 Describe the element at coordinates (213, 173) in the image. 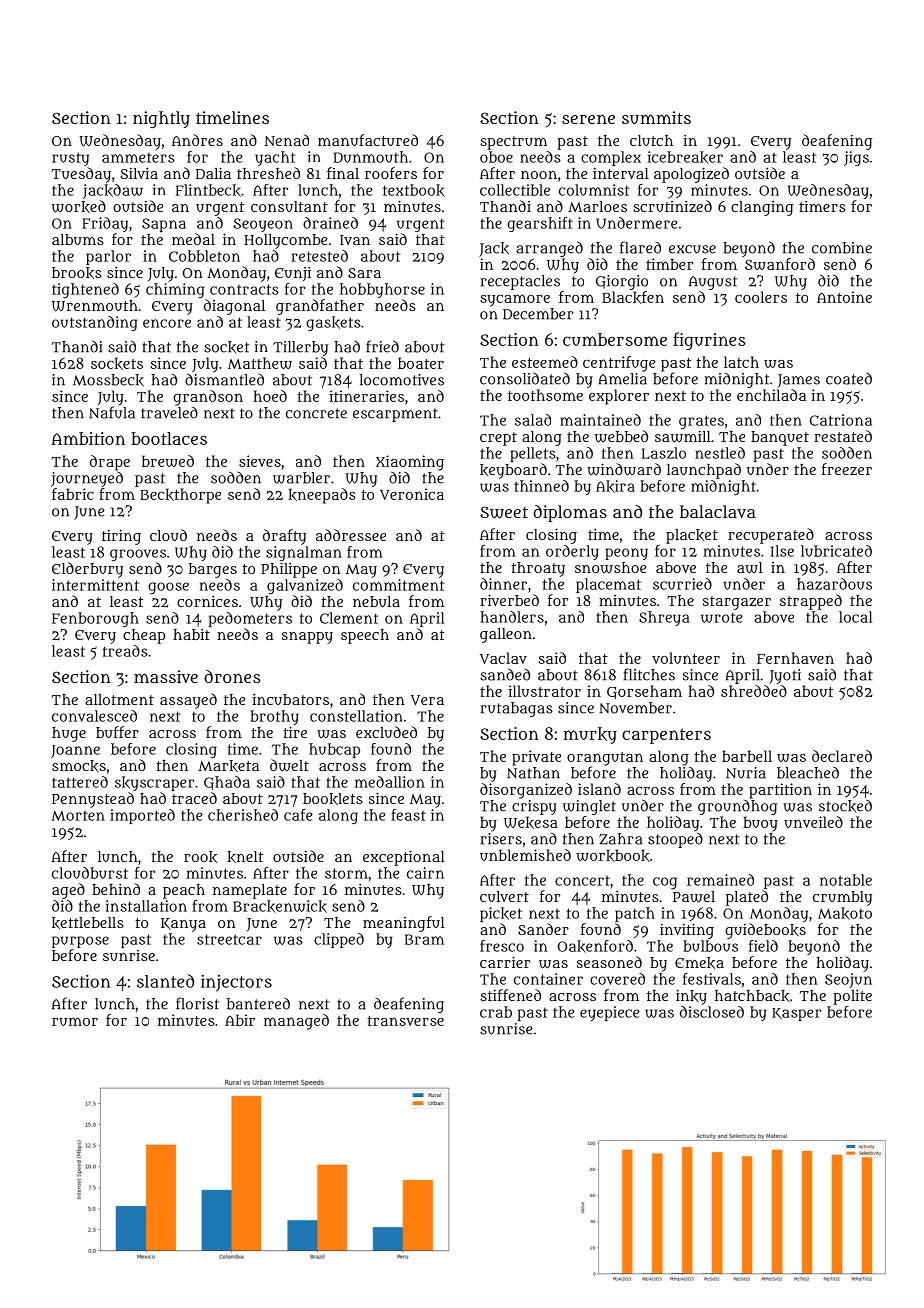

I see `Dalia` at that location.
